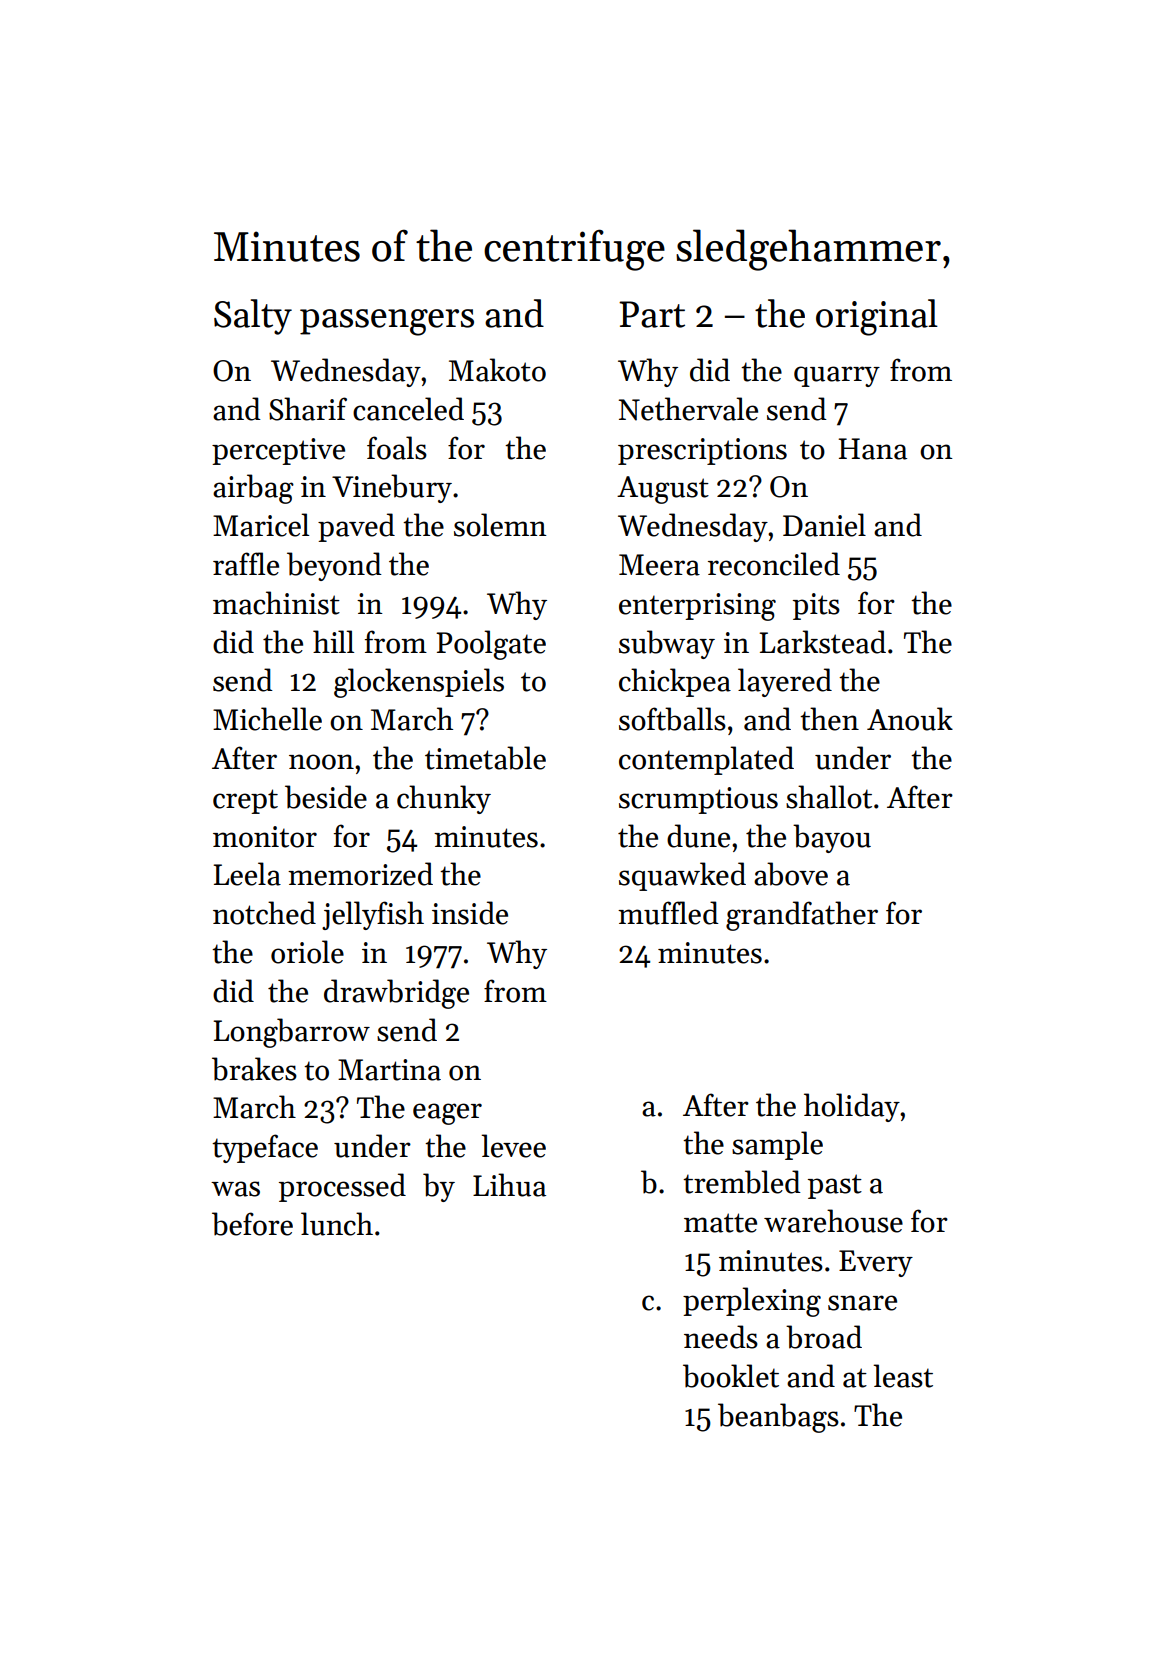  What do you see at coordinates (267, 719) in the screenshot?
I see `Michelle` at bounding box center [267, 719].
